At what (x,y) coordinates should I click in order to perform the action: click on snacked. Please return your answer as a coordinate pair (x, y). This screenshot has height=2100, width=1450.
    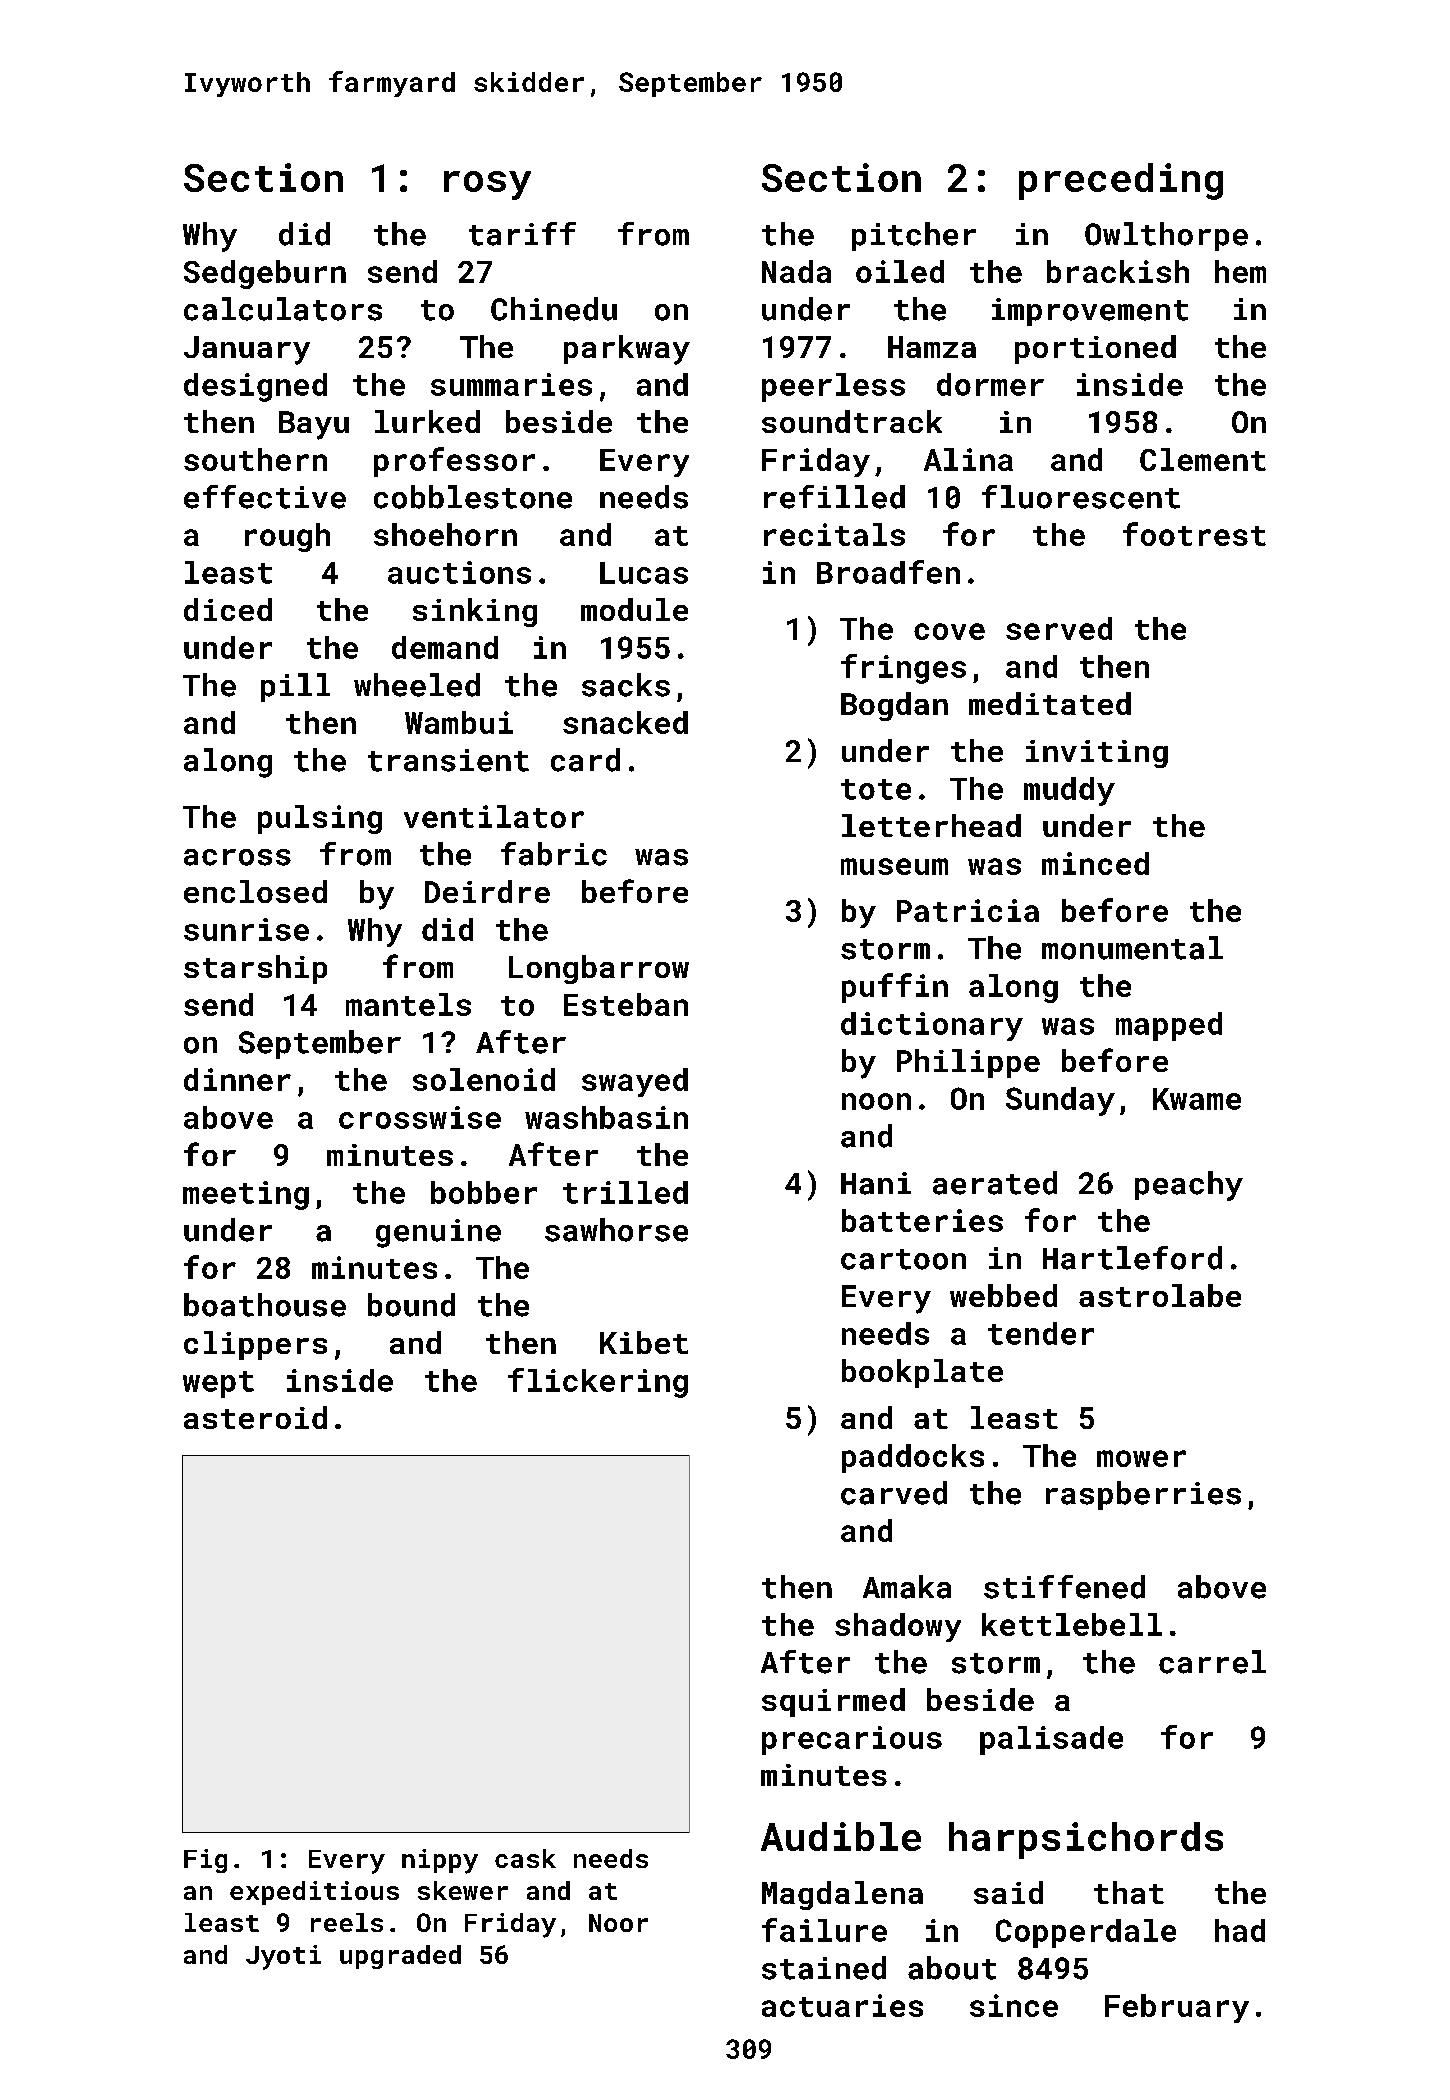
    Looking at the image, I should click on (625, 722).
